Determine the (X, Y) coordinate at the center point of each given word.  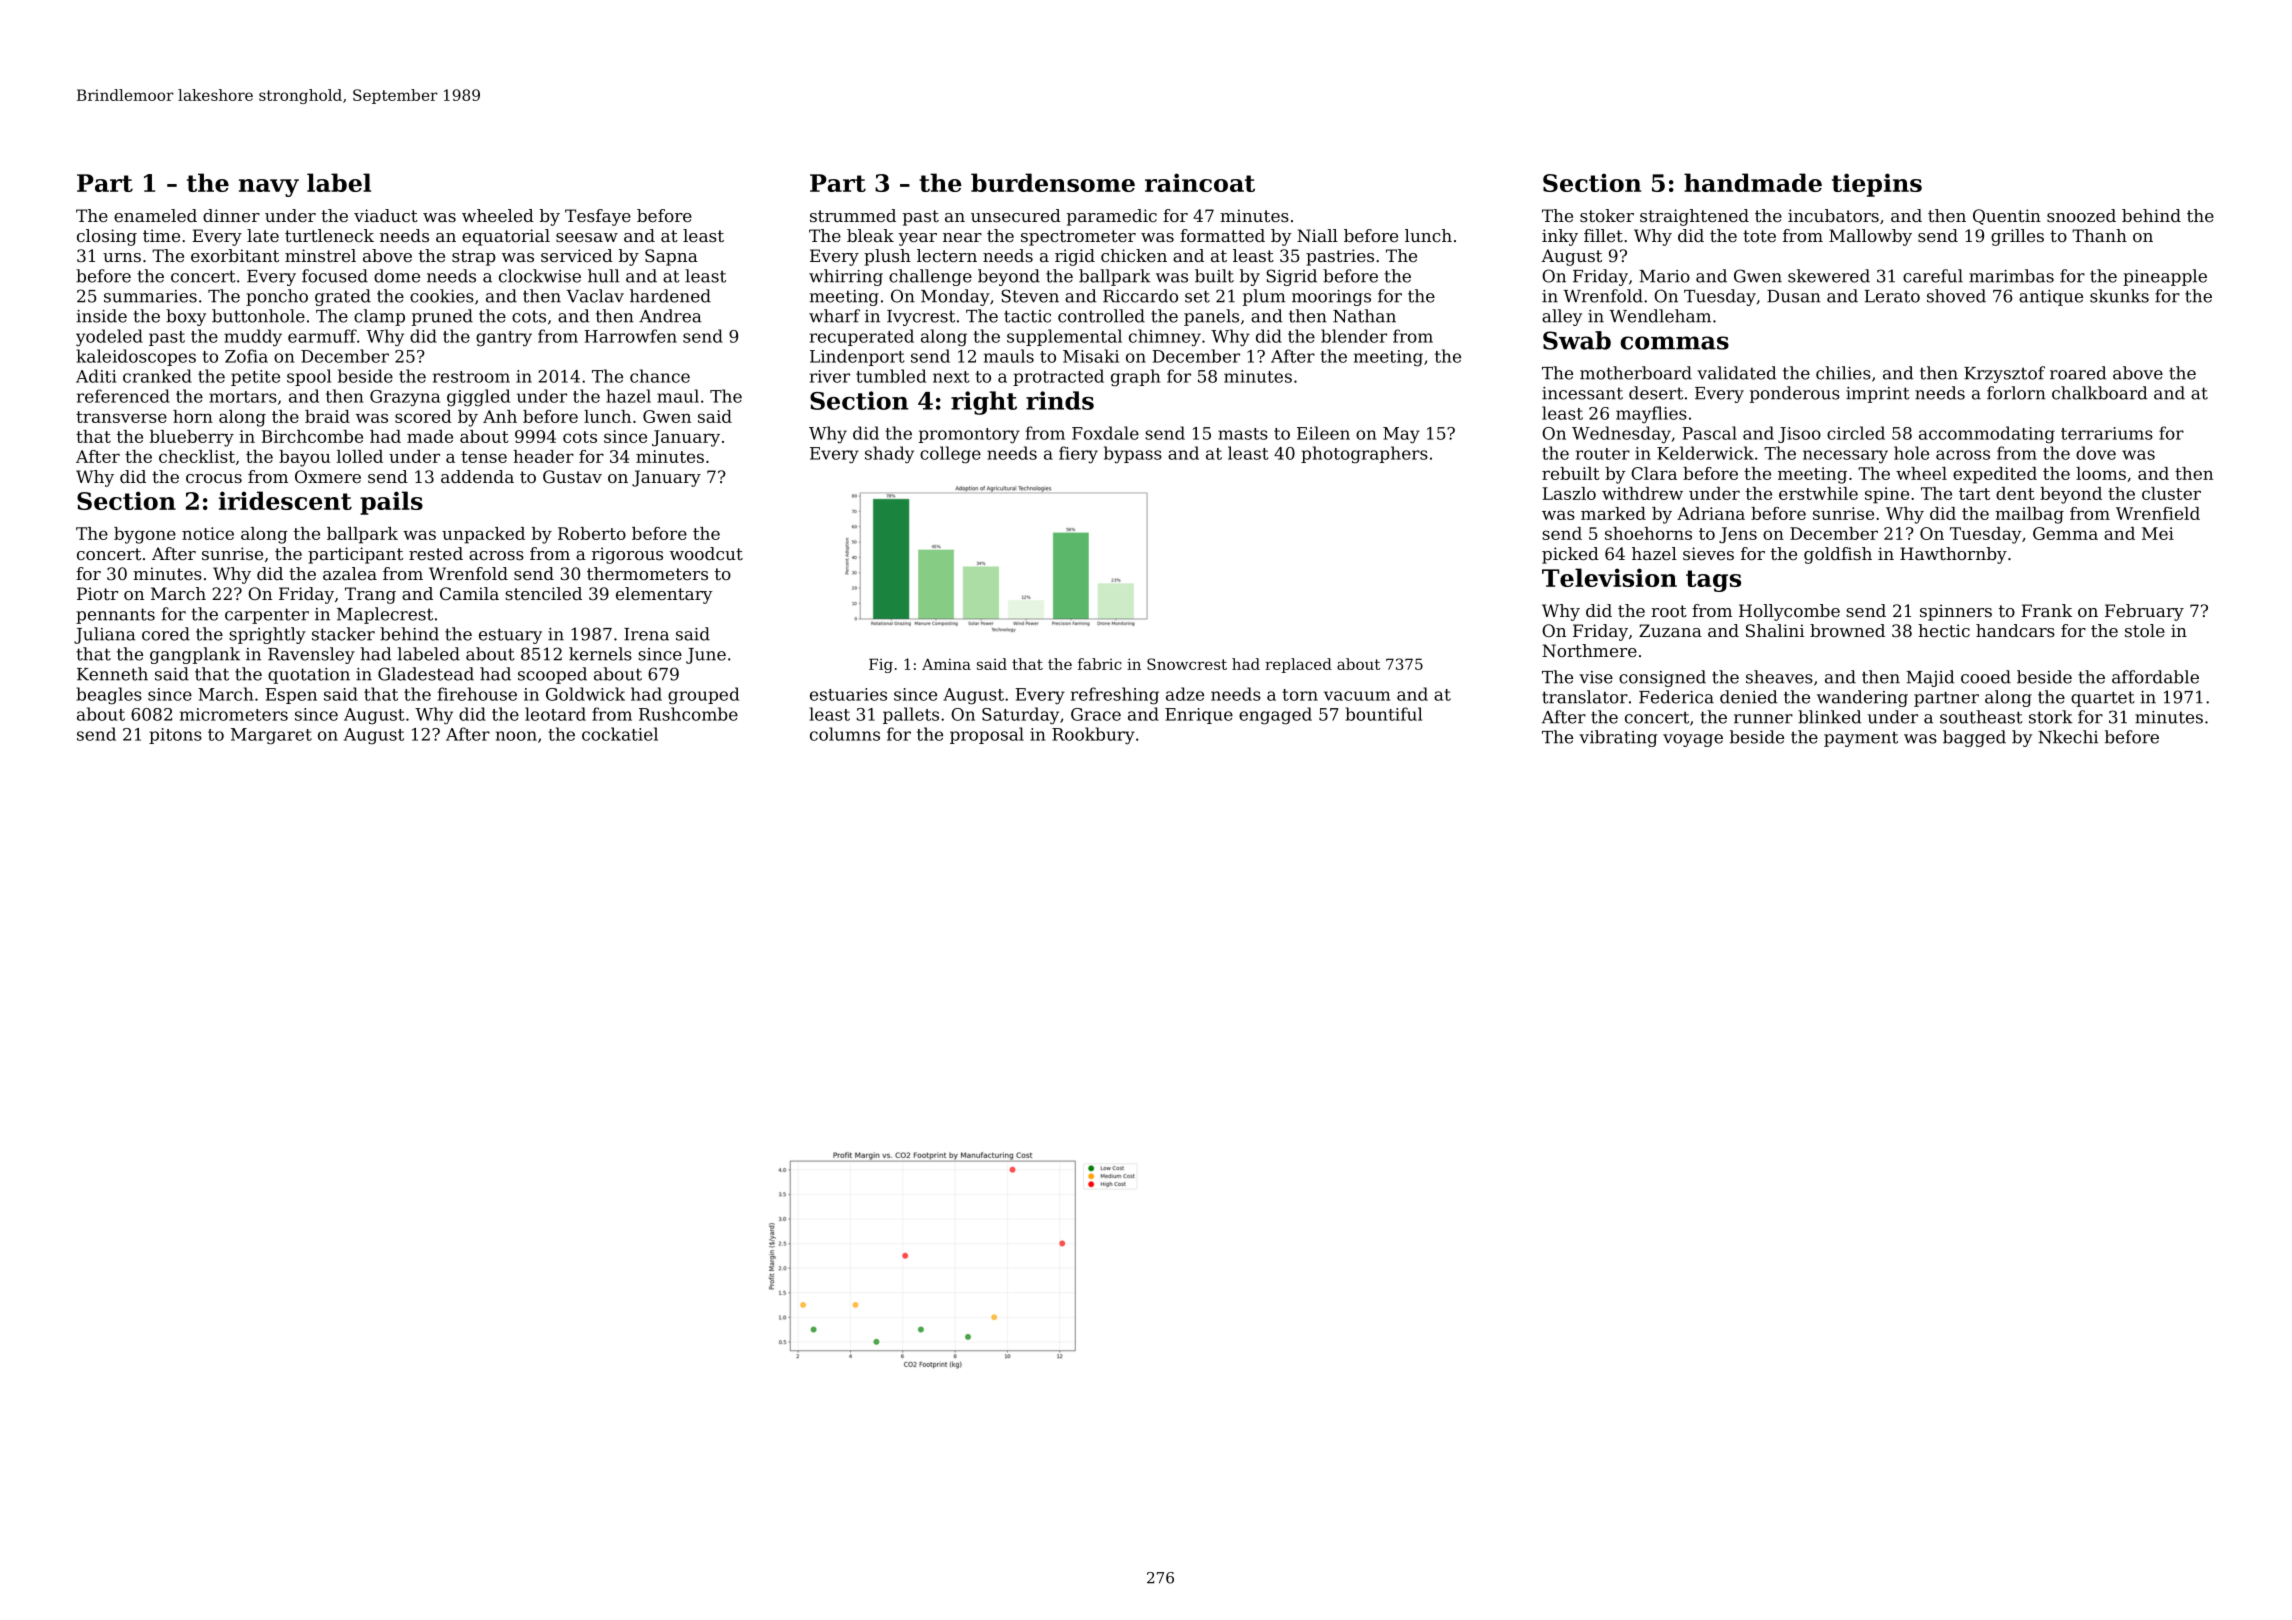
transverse (121, 417)
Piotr (97, 593)
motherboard (1636, 373)
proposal (987, 735)
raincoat (1200, 182)
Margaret (271, 736)
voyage (1693, 740)
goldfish (1838, 555)
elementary (664, 595)
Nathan (1364, 316)
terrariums (2107, 433)
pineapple (2165, 277)
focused (335, 276)
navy (269, 188)
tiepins (1877, 185)
